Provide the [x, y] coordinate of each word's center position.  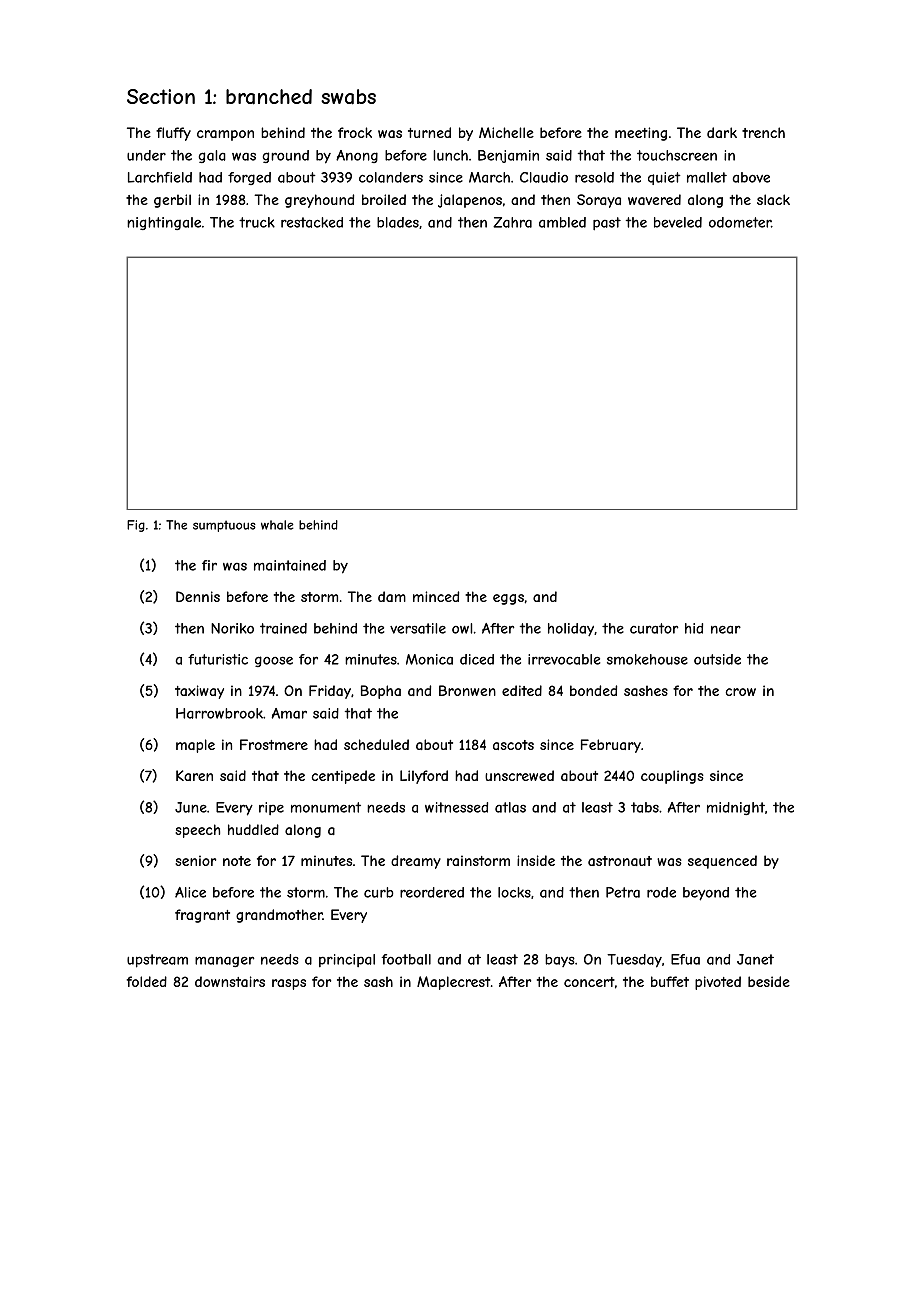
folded [147, 981]
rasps [289, 984]
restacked [312, 222]
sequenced [722, 862]
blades [398, 222]
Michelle [506, 132]
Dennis [198, 596]
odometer [740, 222]
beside [769, 981]
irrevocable [564, 659]
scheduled [376, 744]
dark [722, 132]
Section [161, 96]
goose [274, 661]
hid [694, 628]
